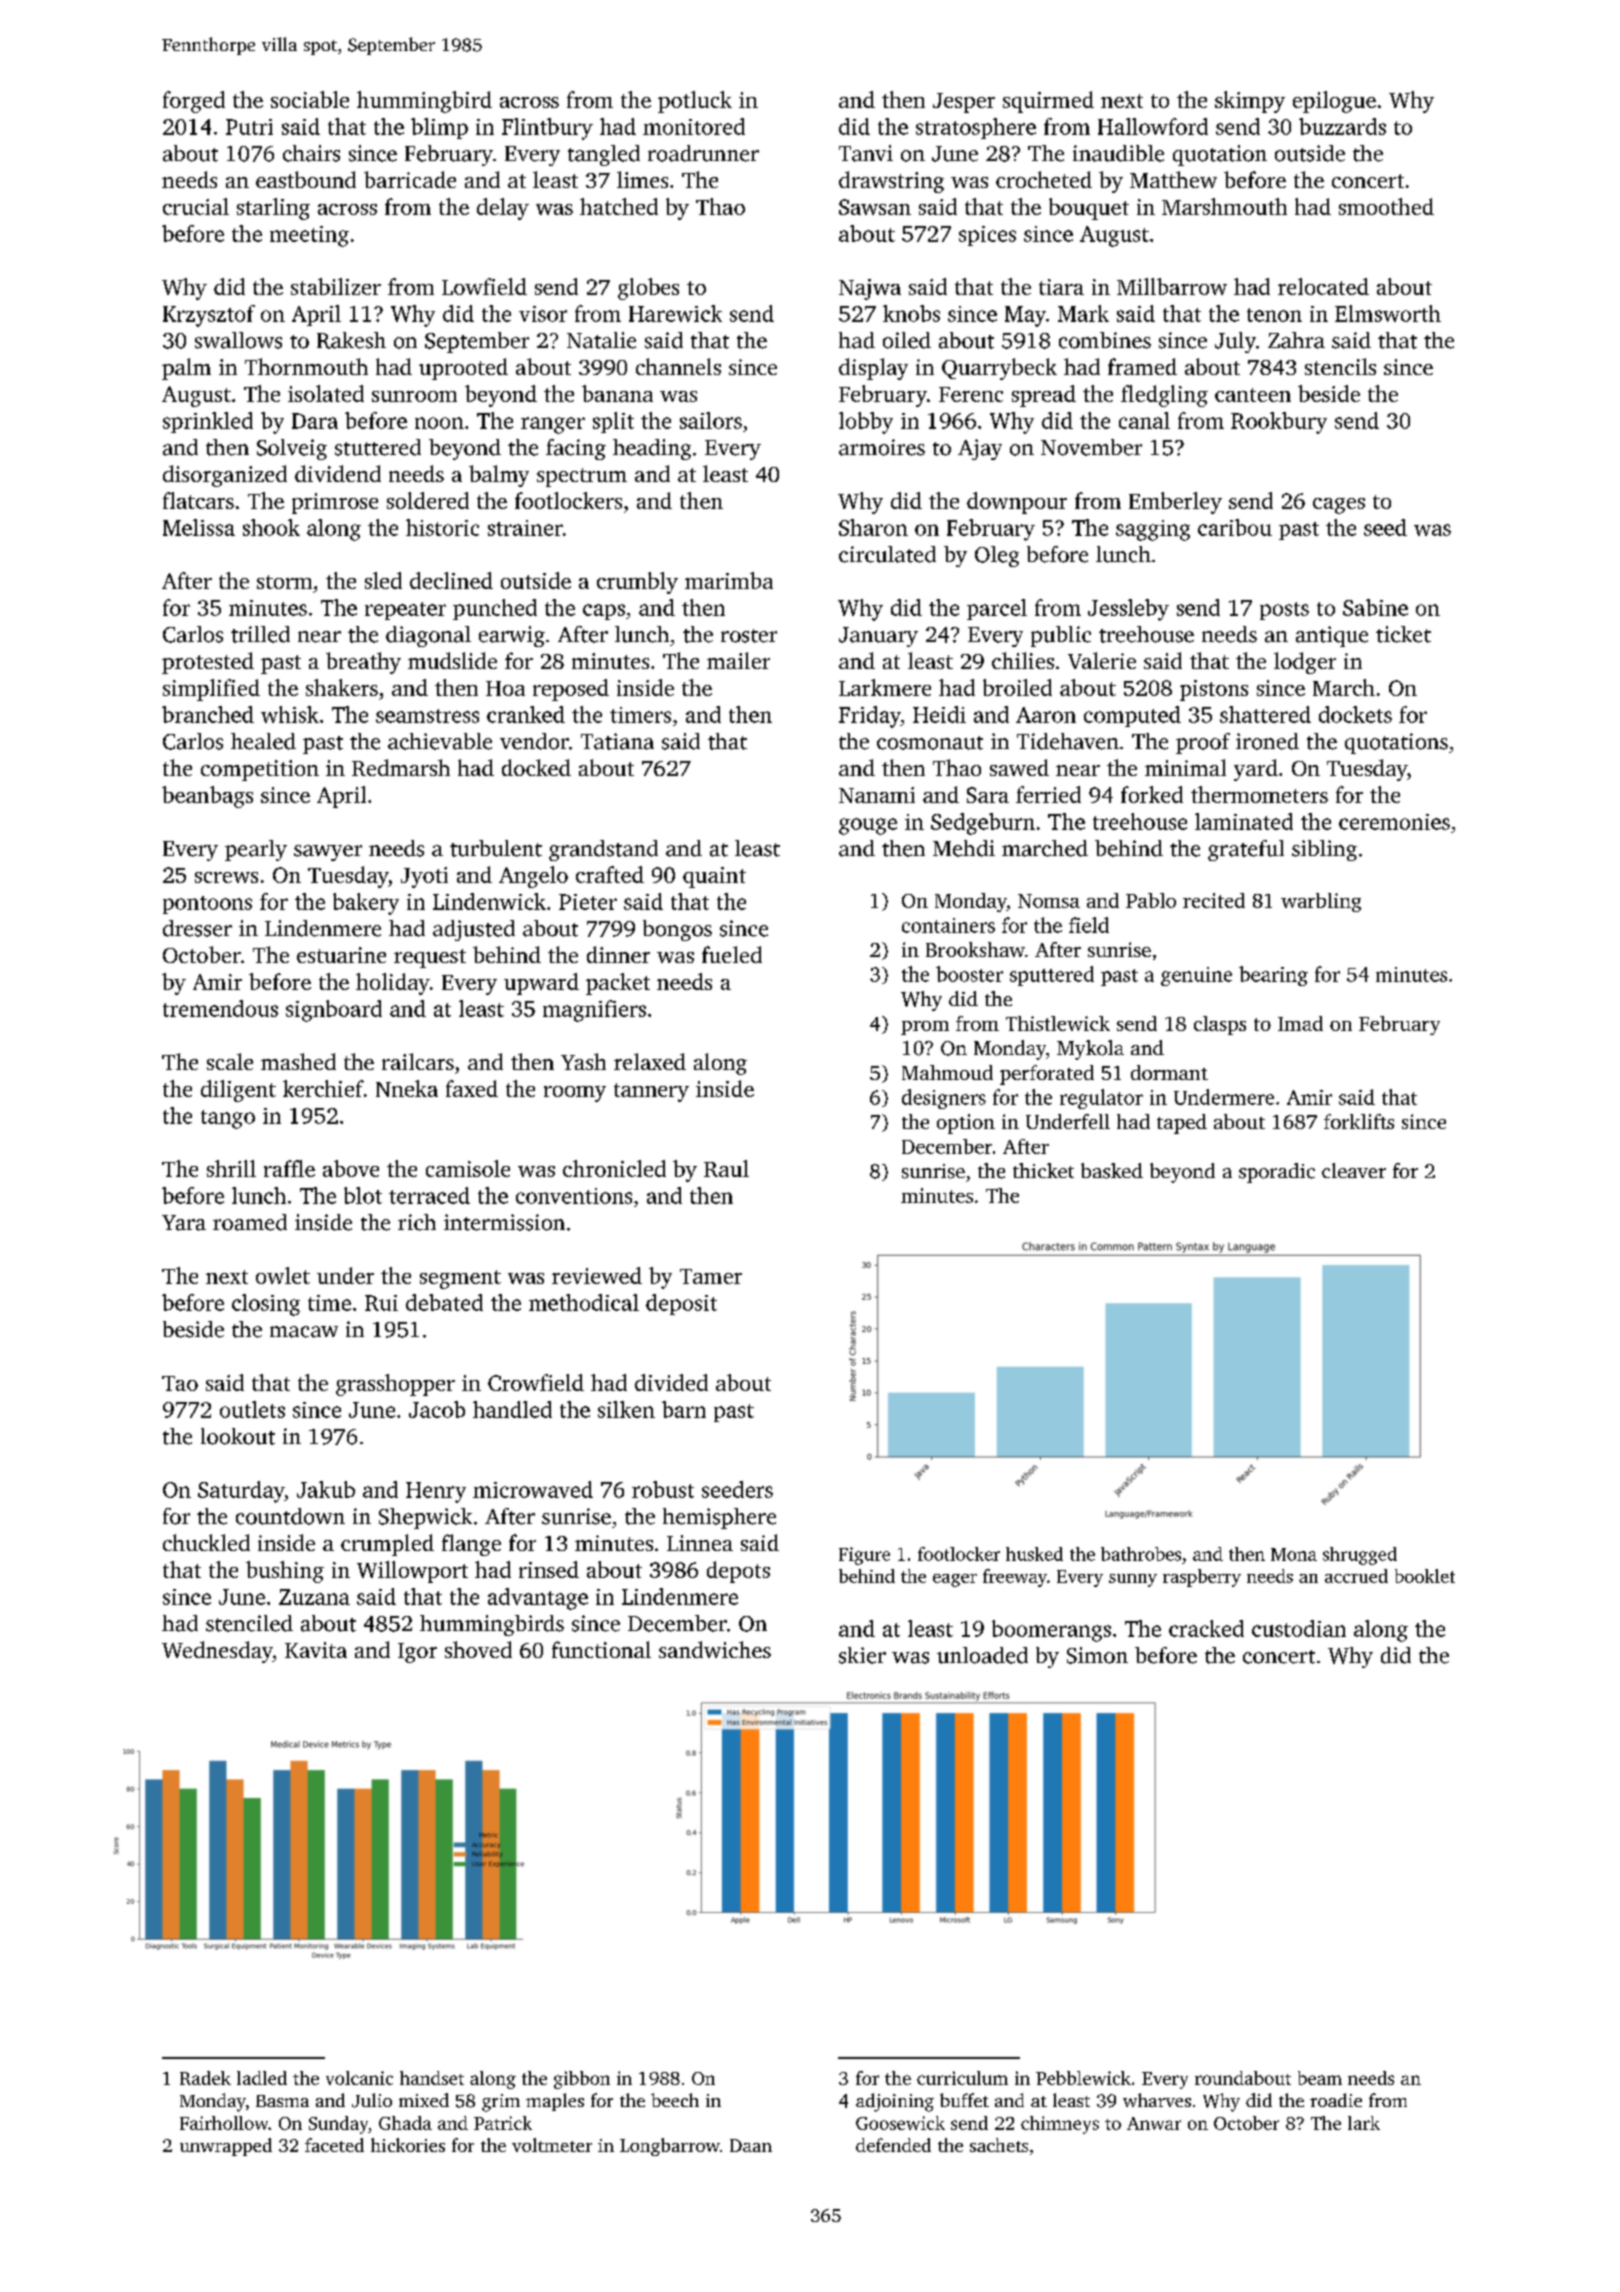 The width and height of the document is (1620, 2292). Describe the element at coordinates (964, 103) in the document. I see `Jesper` at that location.
